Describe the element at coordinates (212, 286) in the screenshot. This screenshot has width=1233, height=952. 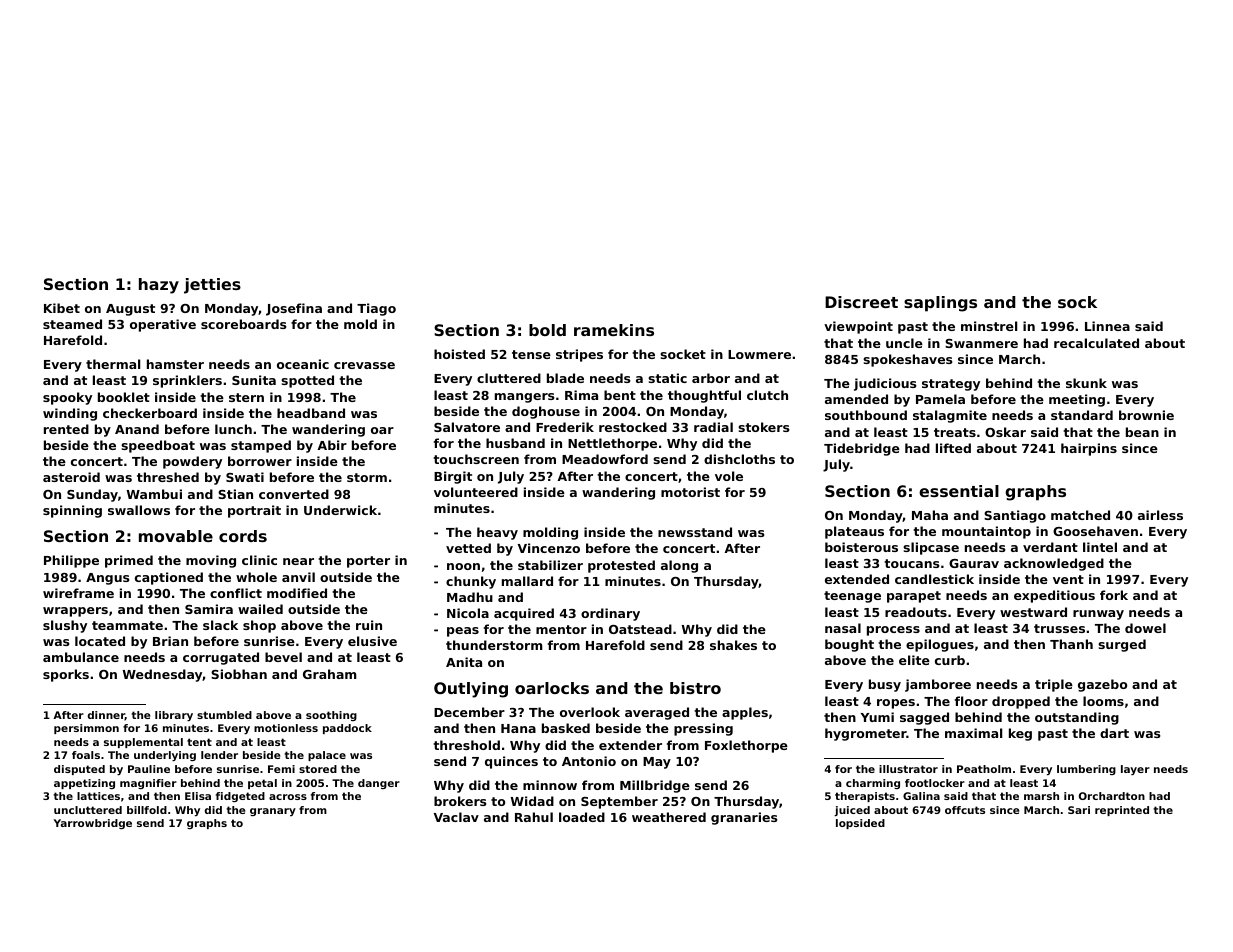
I see `jetties` at that location.
